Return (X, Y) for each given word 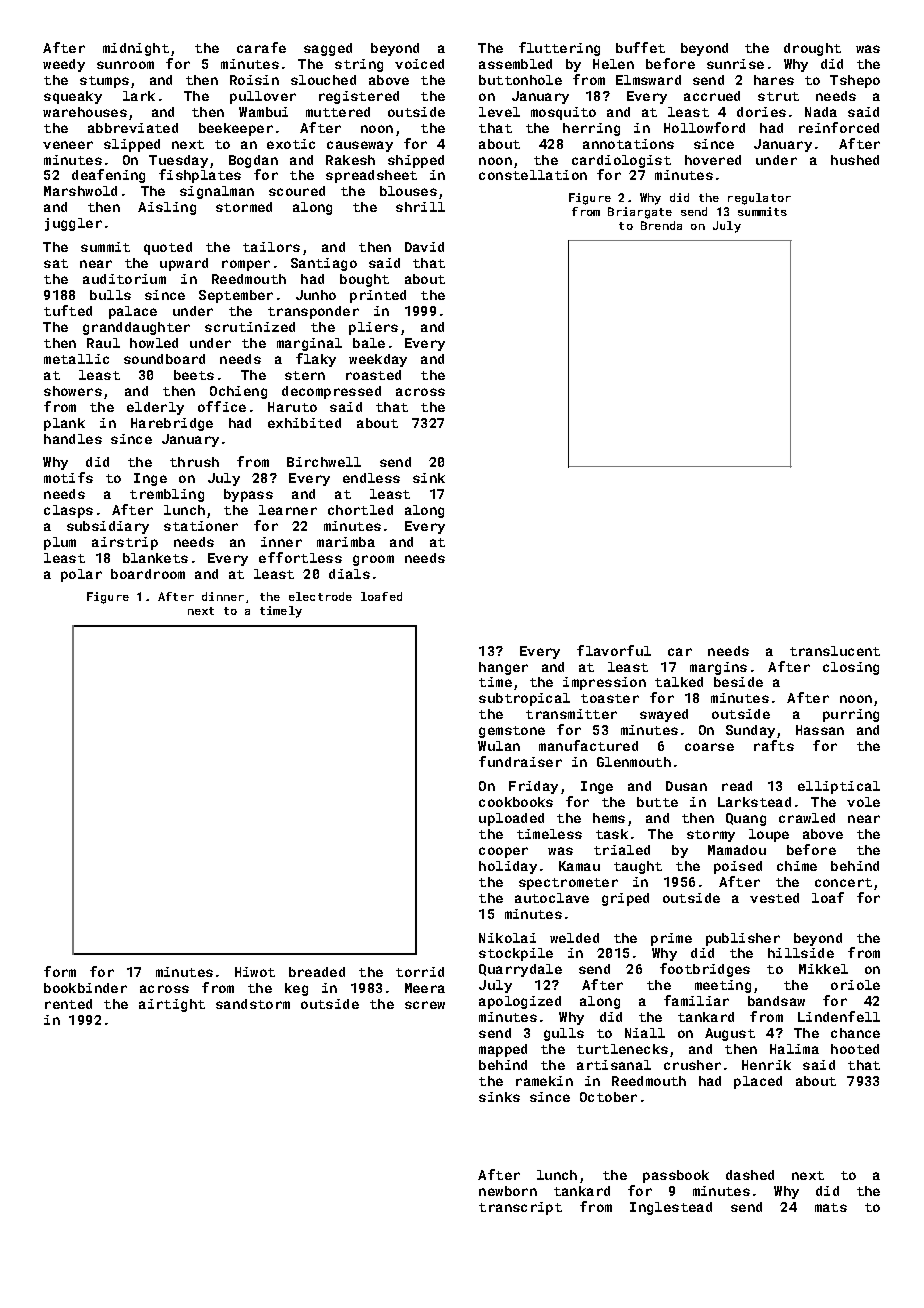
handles (73, 439)
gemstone (512, 732)
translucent (835, 651)
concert (843, 882)
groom (373, 560)
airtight (172, 1005)
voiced (419, 64)
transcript (520, 1208)
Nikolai (507, 938)
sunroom (125, 65)
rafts (774, 745)
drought (812, 49)
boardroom (148, 574)
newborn (508, 1191)
